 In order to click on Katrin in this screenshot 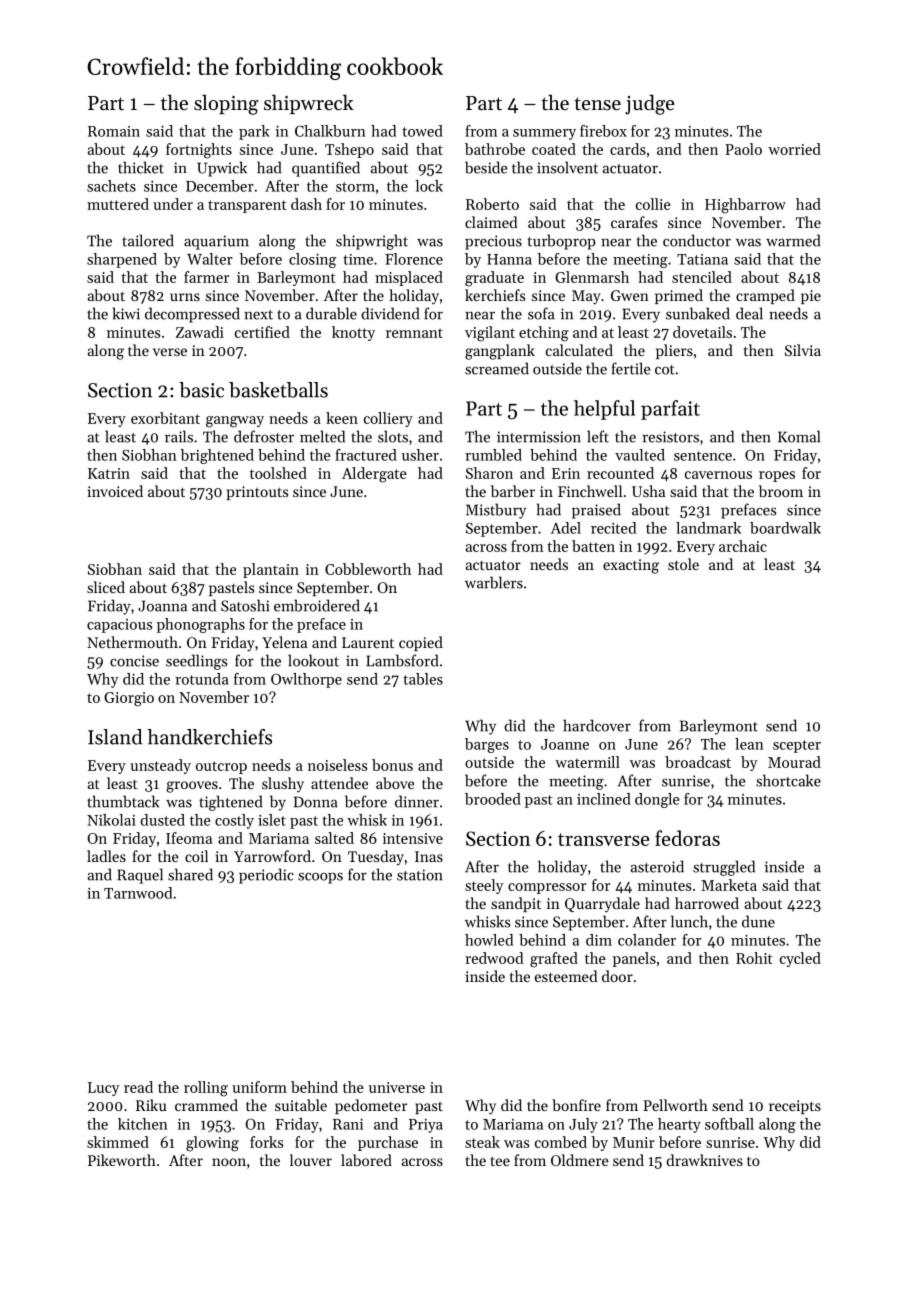, I will do `click(109, 473)`.
